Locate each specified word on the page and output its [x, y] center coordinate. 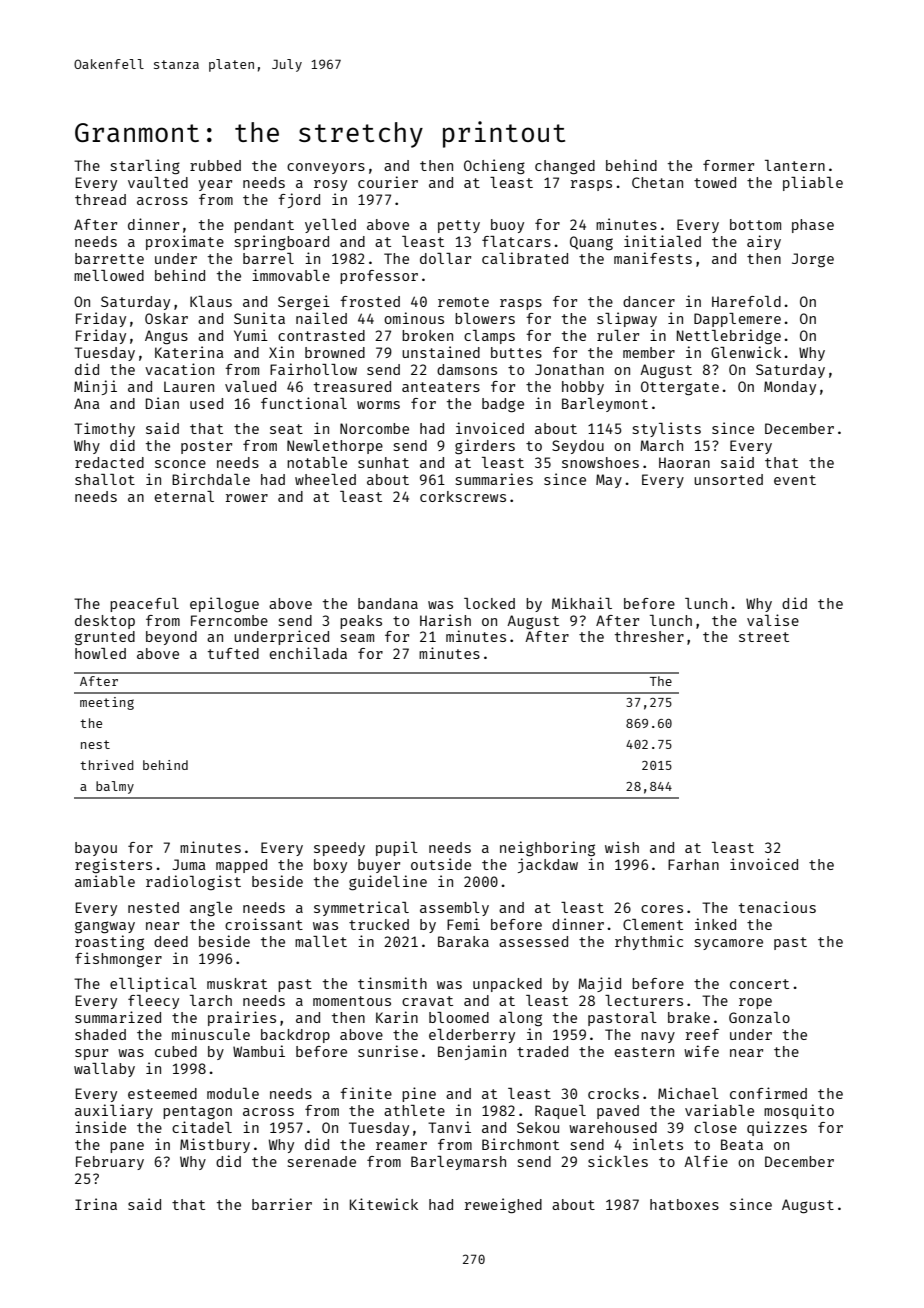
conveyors [326, 168]
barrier [282, 1204]
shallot [105, 479]
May [609, 481]
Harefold [746, 301]
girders [485, 446]
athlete [414, 1110]
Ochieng [494, 166]
